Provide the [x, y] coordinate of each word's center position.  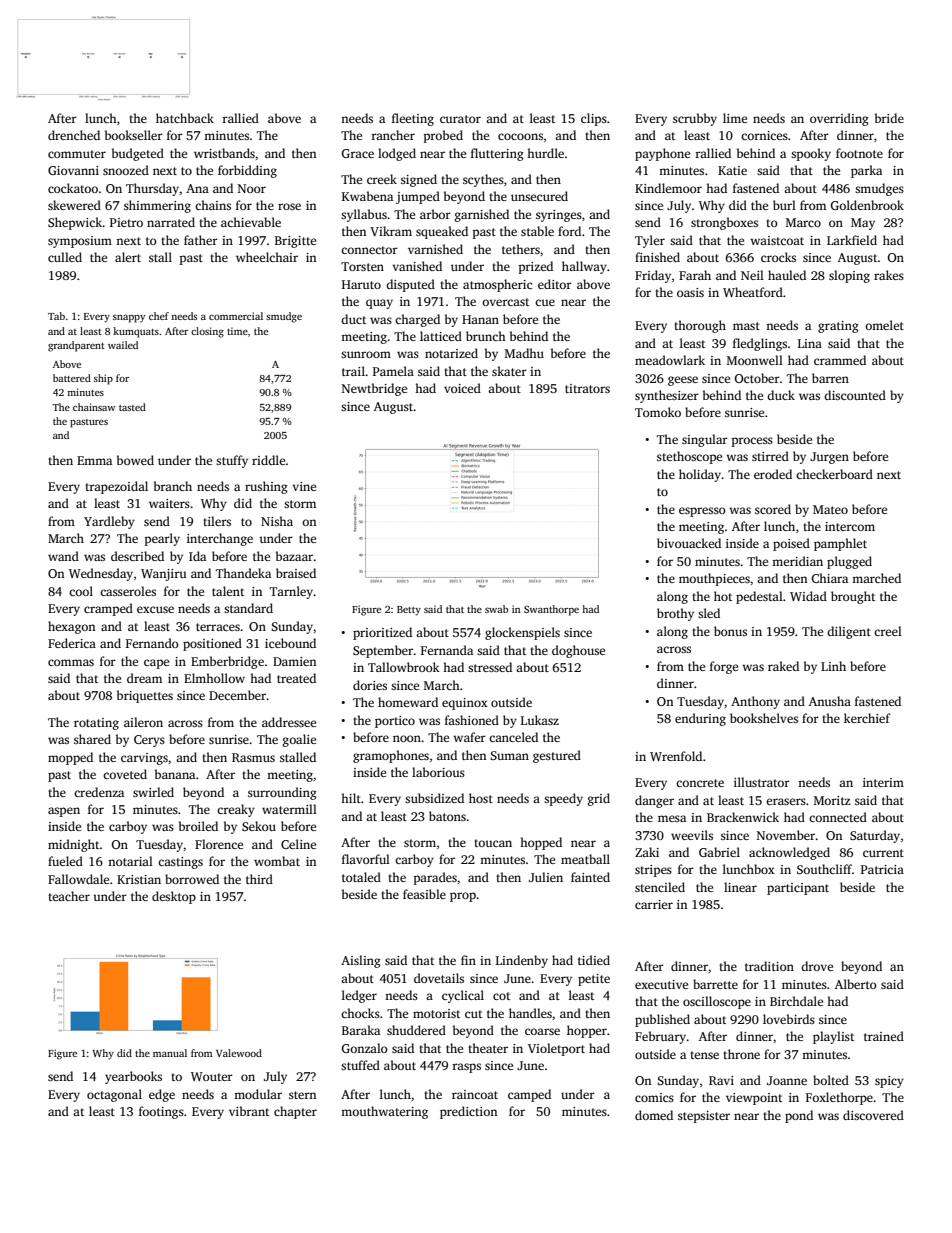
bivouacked [689, 543]
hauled [787, 275]
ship [103, 379]
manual [170, 1053]
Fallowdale [78, 879]
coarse [542, 1031]
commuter [77, 154]
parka [866, 171]
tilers [217, 521]
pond [799, 1116]
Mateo [830, 509]
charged [417, 320]
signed [419, 180]
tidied [594, 960]
